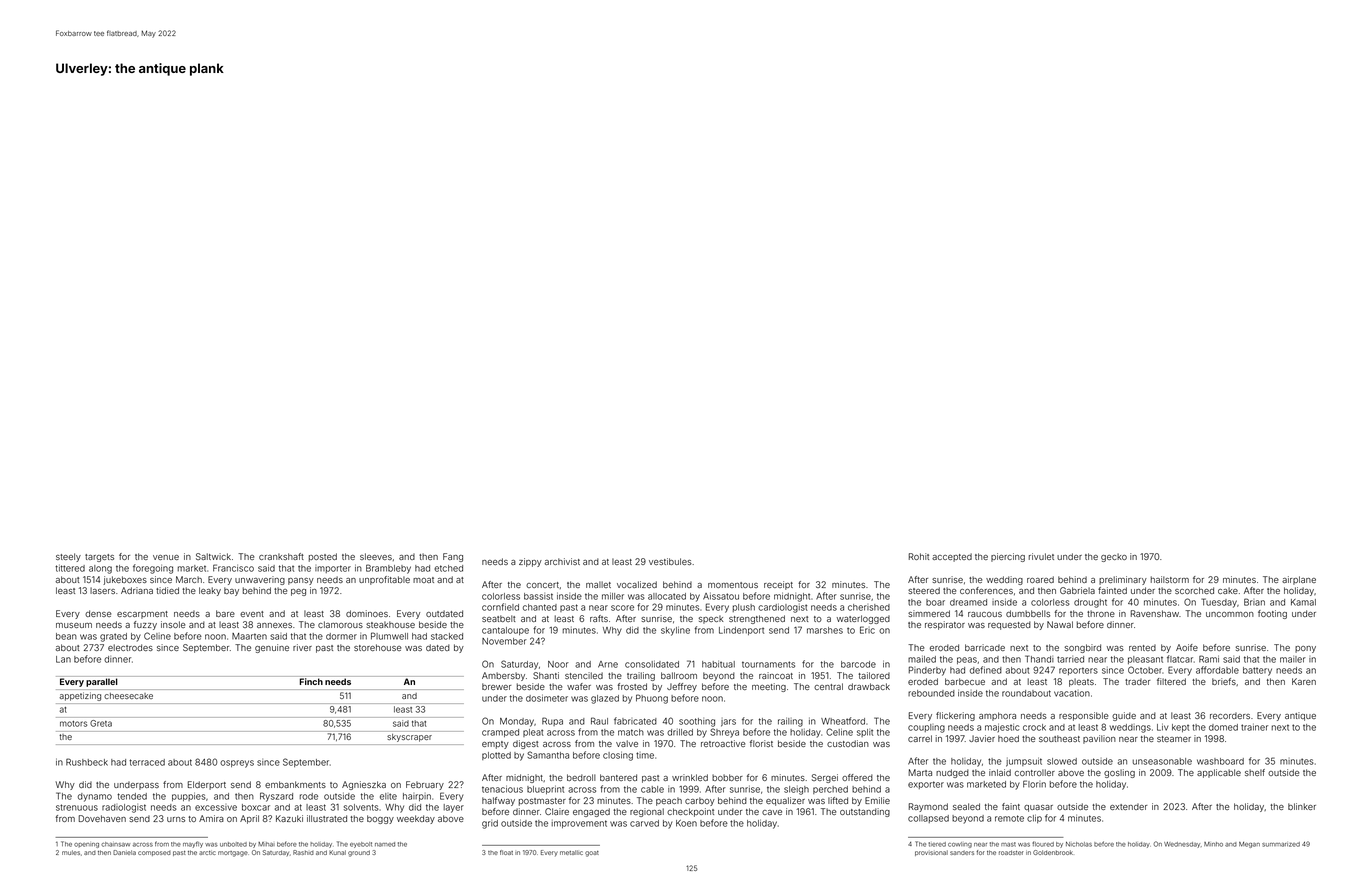  What do you see at coordinates (1293, 659) in the document?
I see `mailer` at bounding box center [1293, 659].
